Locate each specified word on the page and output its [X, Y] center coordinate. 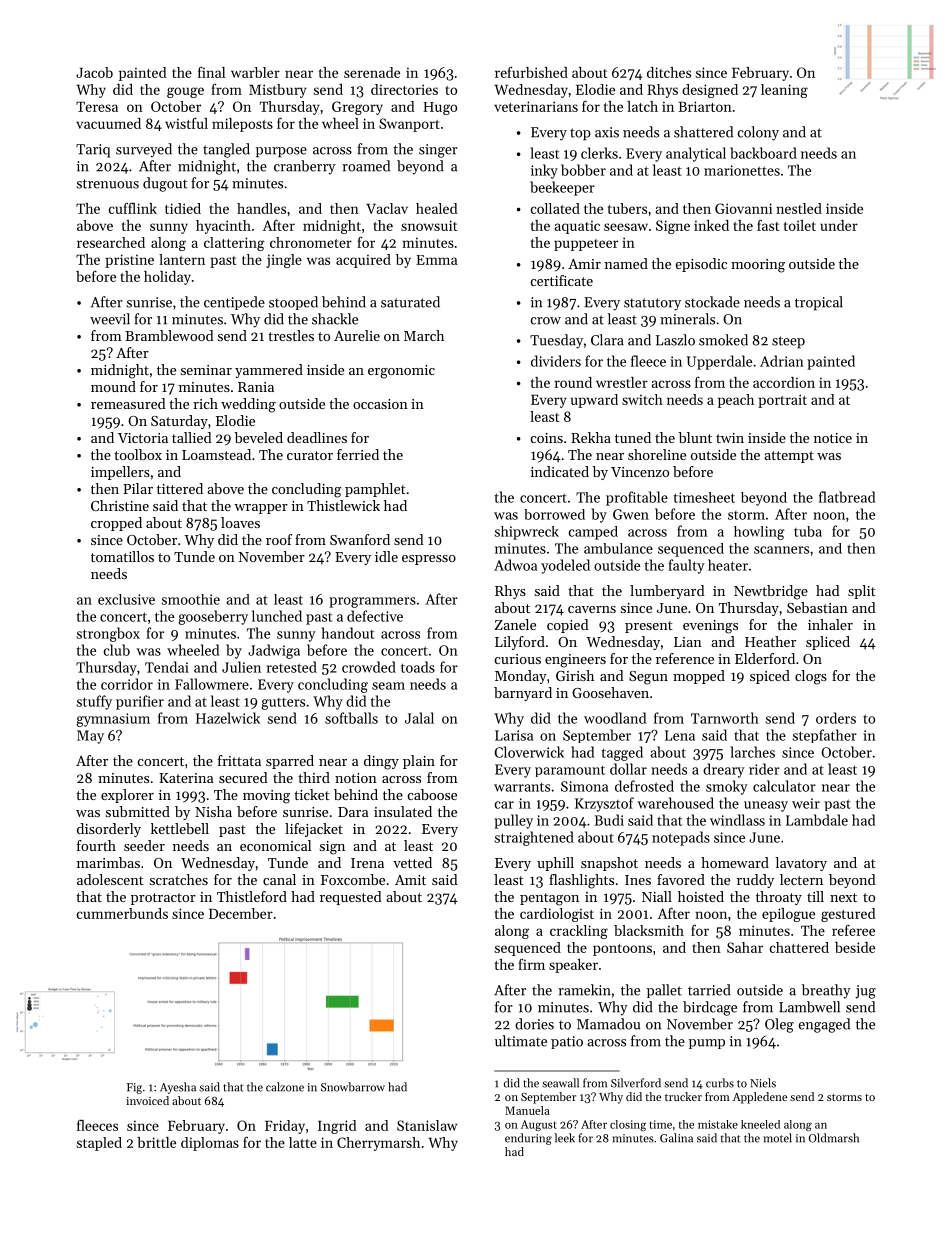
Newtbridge [771, 592]
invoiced [147, 1100]
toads [418, 667]
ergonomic [401, 372]
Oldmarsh [834, 1138]
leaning [784, 91]
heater [728, 565]
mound [113, 386]
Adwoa [515, 565]
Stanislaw [427, 1125]
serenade [372, 72]
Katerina [186, 778]
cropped [116, 524]
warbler [255, 72]
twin [730, 438]
